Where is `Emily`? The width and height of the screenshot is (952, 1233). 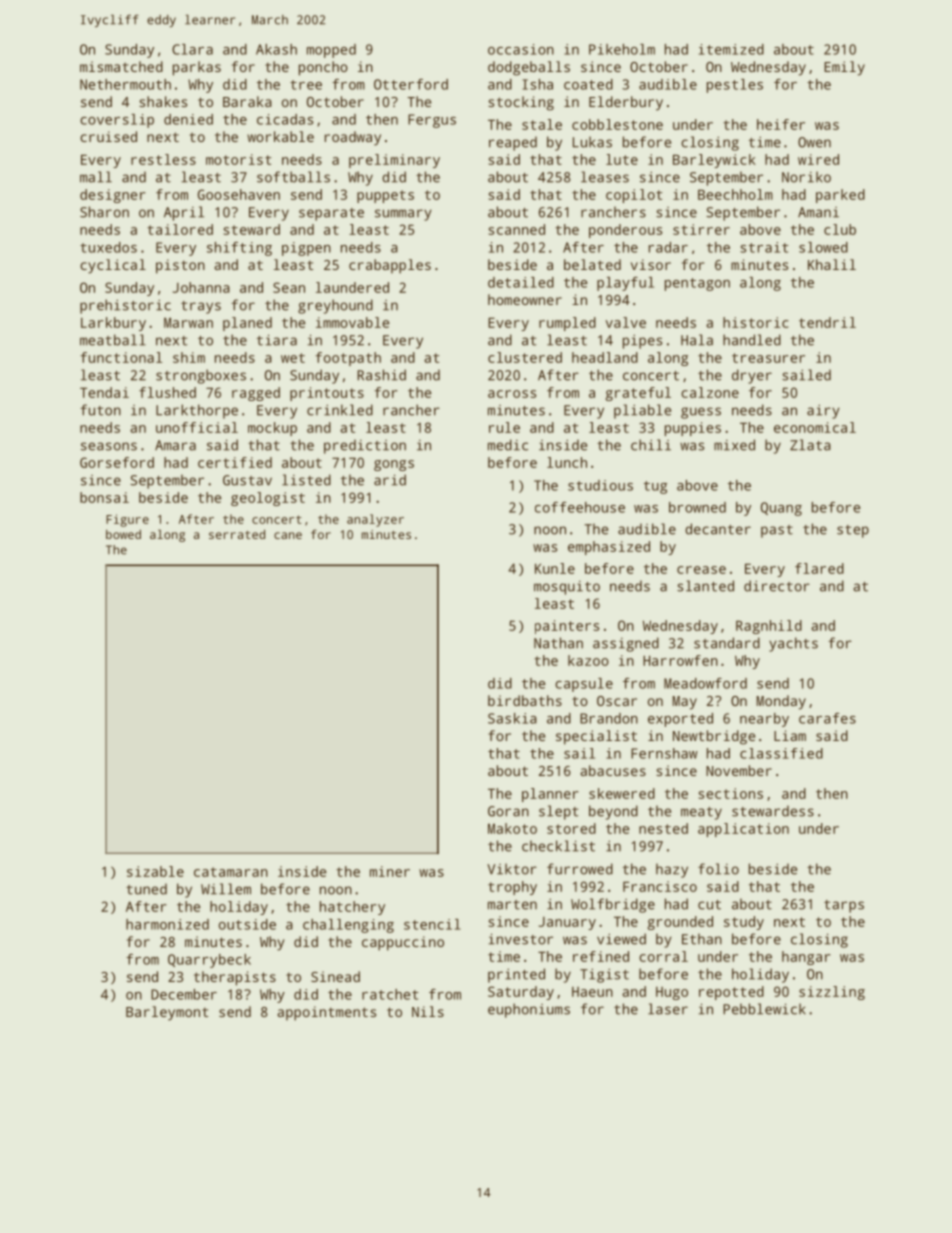 Emily is located at coordinates (844, 68).
